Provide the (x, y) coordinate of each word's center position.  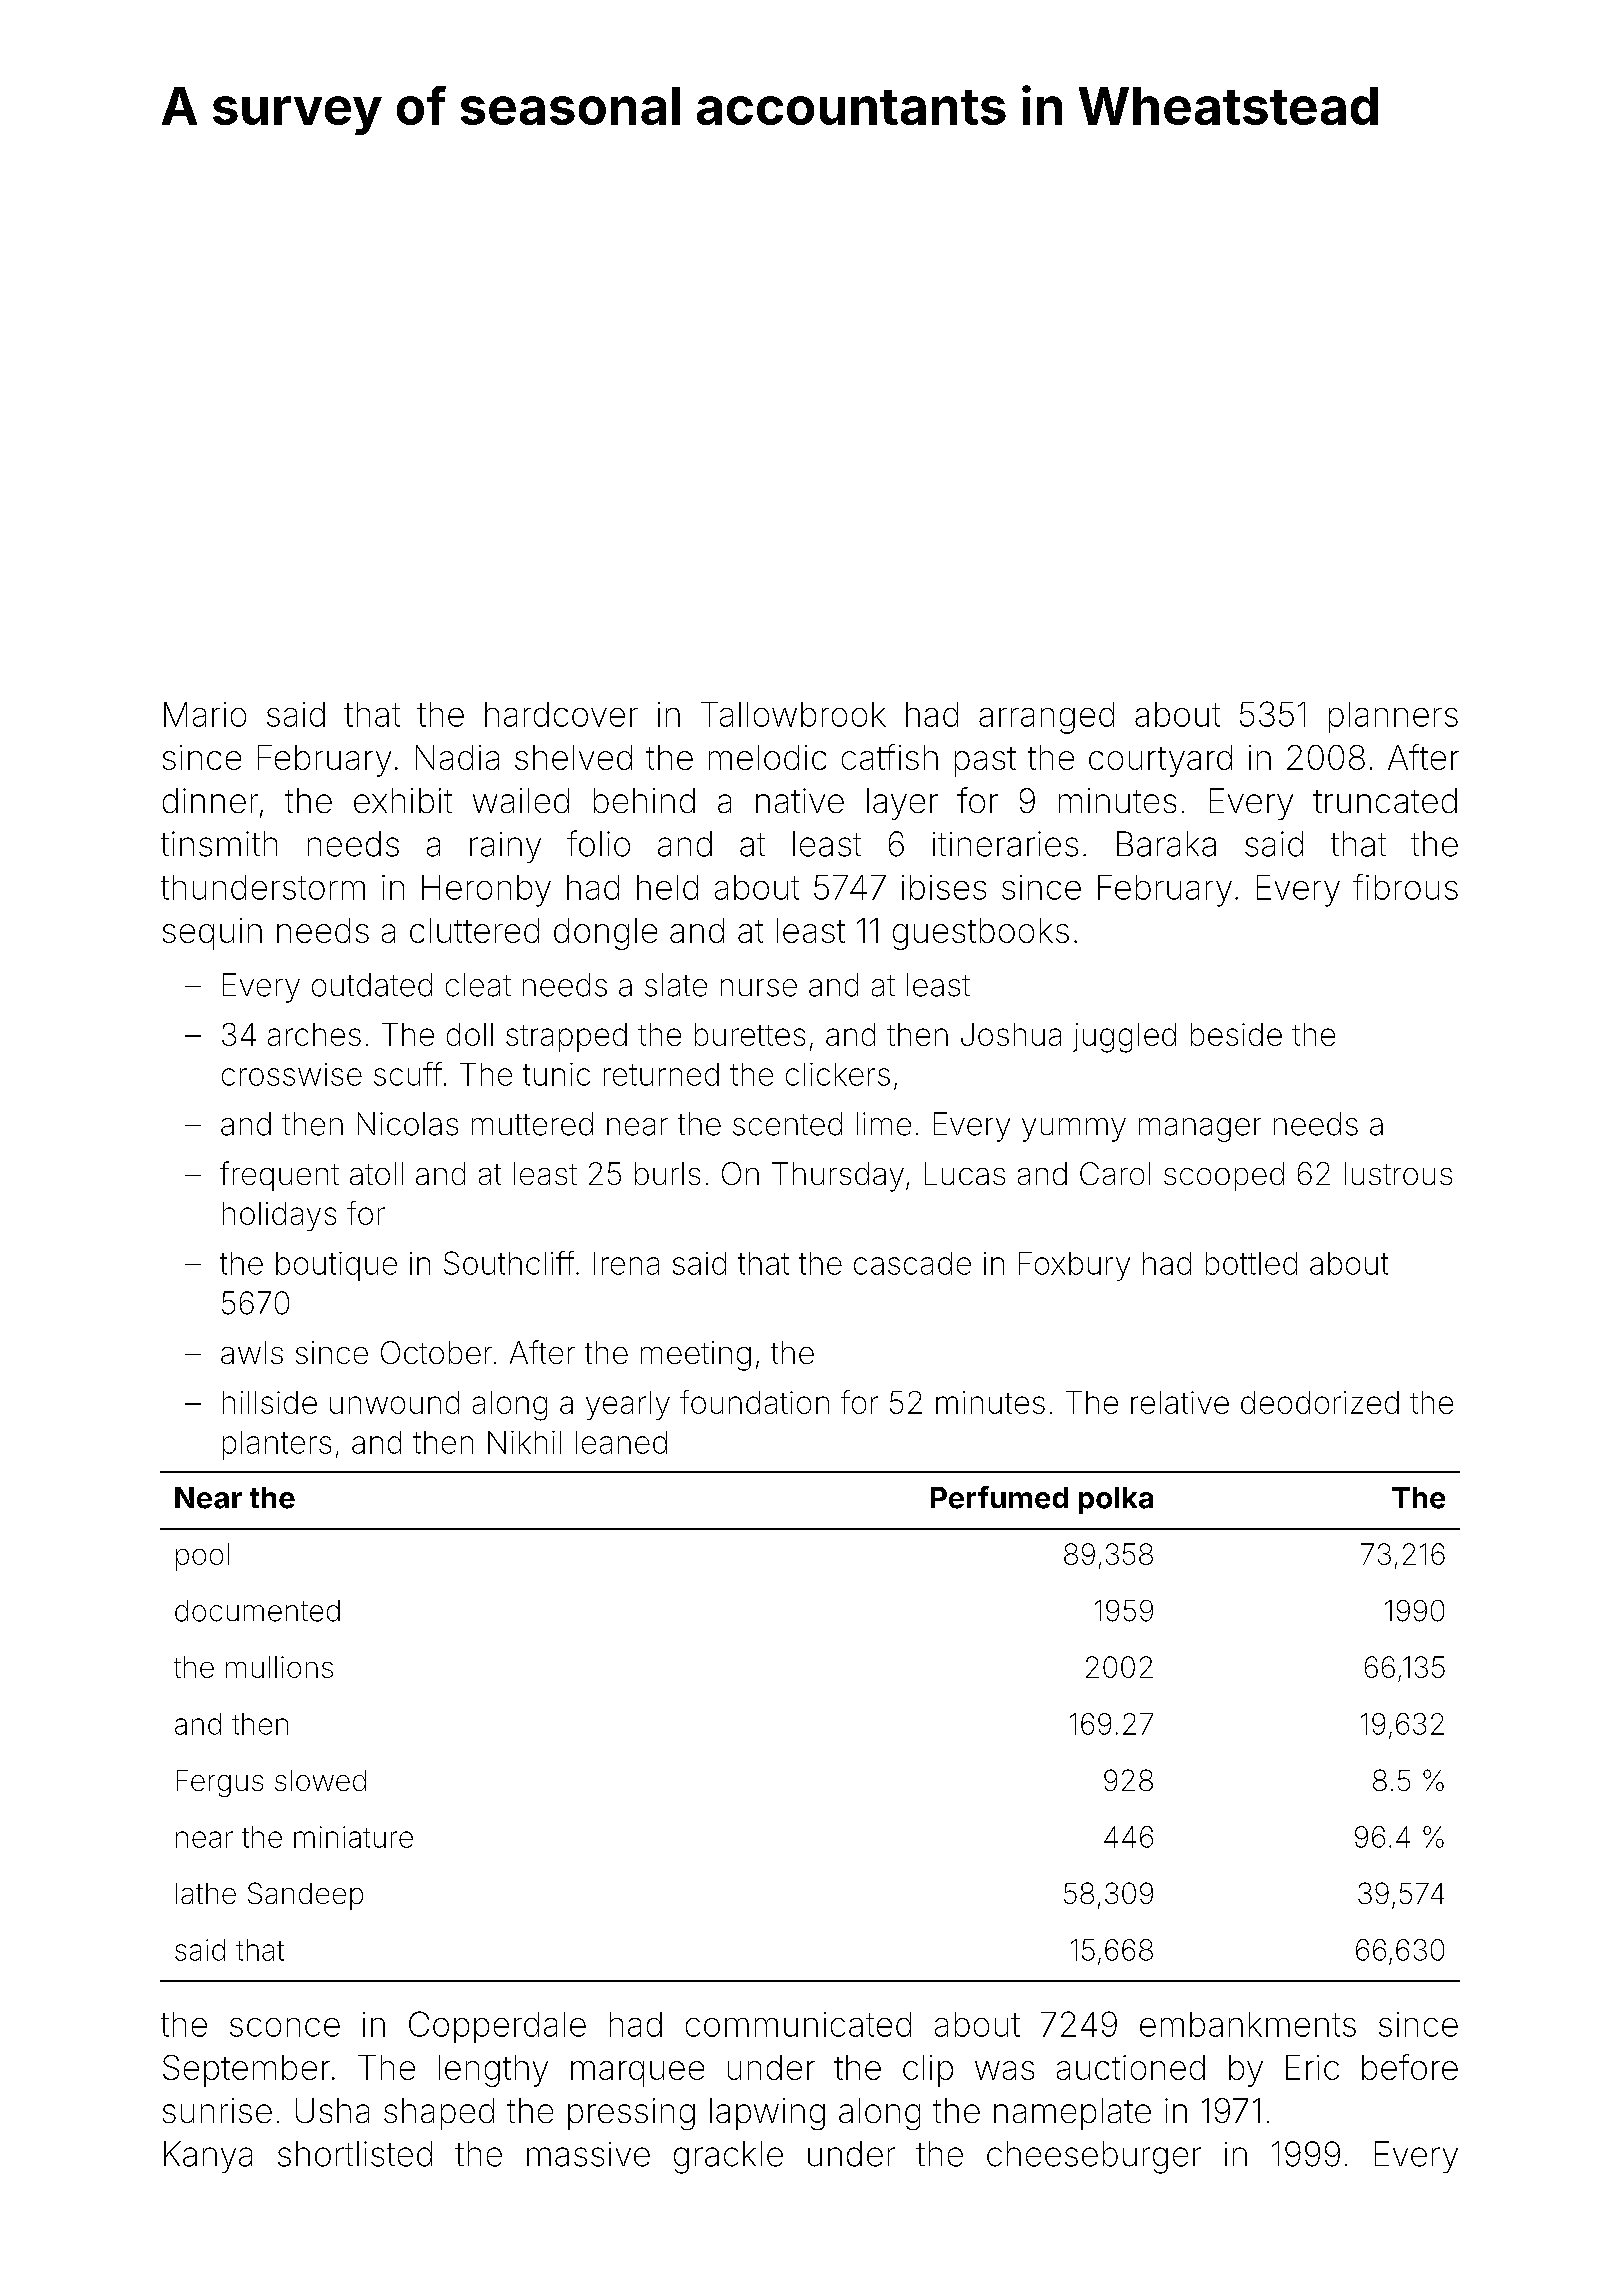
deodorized (1320, 1402)
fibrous (1405, 887)
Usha (332, 2110)
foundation (754, 1402)
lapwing (767, 2114)
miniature (353, 1837)
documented (257, 1611)
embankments (1248, 2024)
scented (787, 1124)
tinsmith (219, 844)
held (667, 887)
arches (314, 1034)
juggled (1124, 1038)
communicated (798, 2024)
